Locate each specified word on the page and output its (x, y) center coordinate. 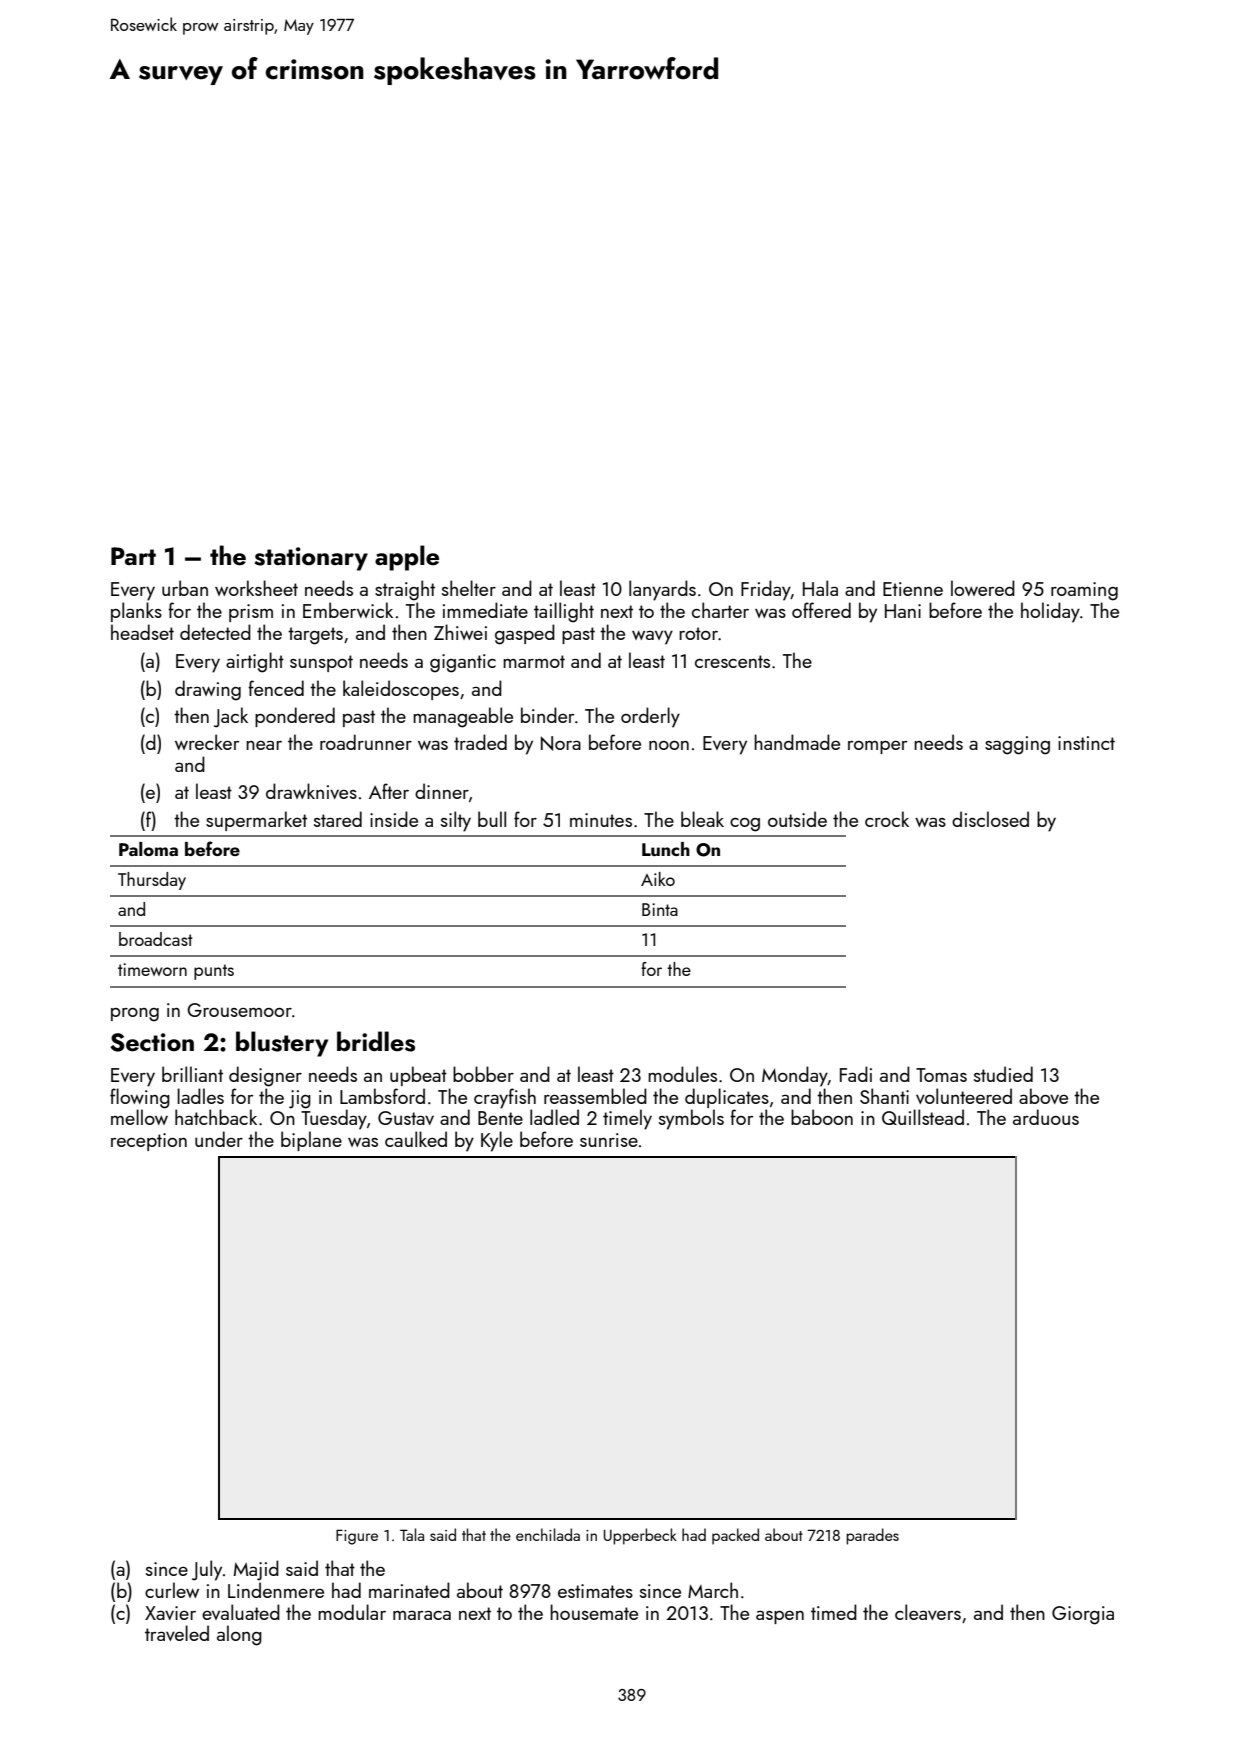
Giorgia (1083, 1615)
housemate (594, 1612)
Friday (766, 590)
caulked (416, 1139)
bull (492, 819)
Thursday (152, 881)
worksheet (256, 588)
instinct (1086, 743)
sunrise (609, 1140)
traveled (177, 1633)
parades (872, 1536)
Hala (820, 588)
